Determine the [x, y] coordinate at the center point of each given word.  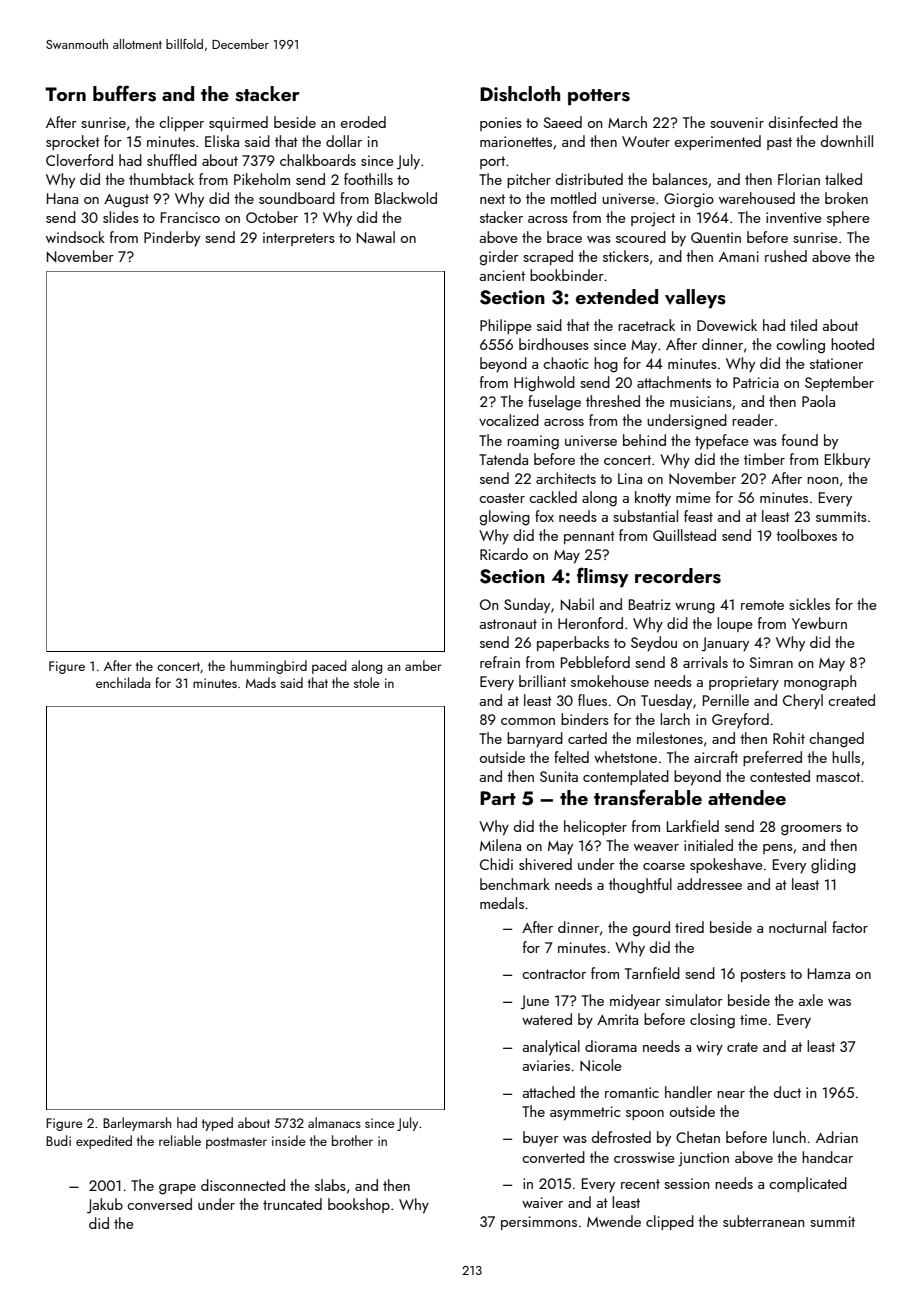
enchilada [123, 682]
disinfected [803, 122]
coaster [502, 498]
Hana [62, 198]
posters [763, 975]
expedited [104, 1142]
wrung [695, 608]
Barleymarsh [137, 1124]
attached [548, 1092]
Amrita [617, 1019]
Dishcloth [520, 94]
